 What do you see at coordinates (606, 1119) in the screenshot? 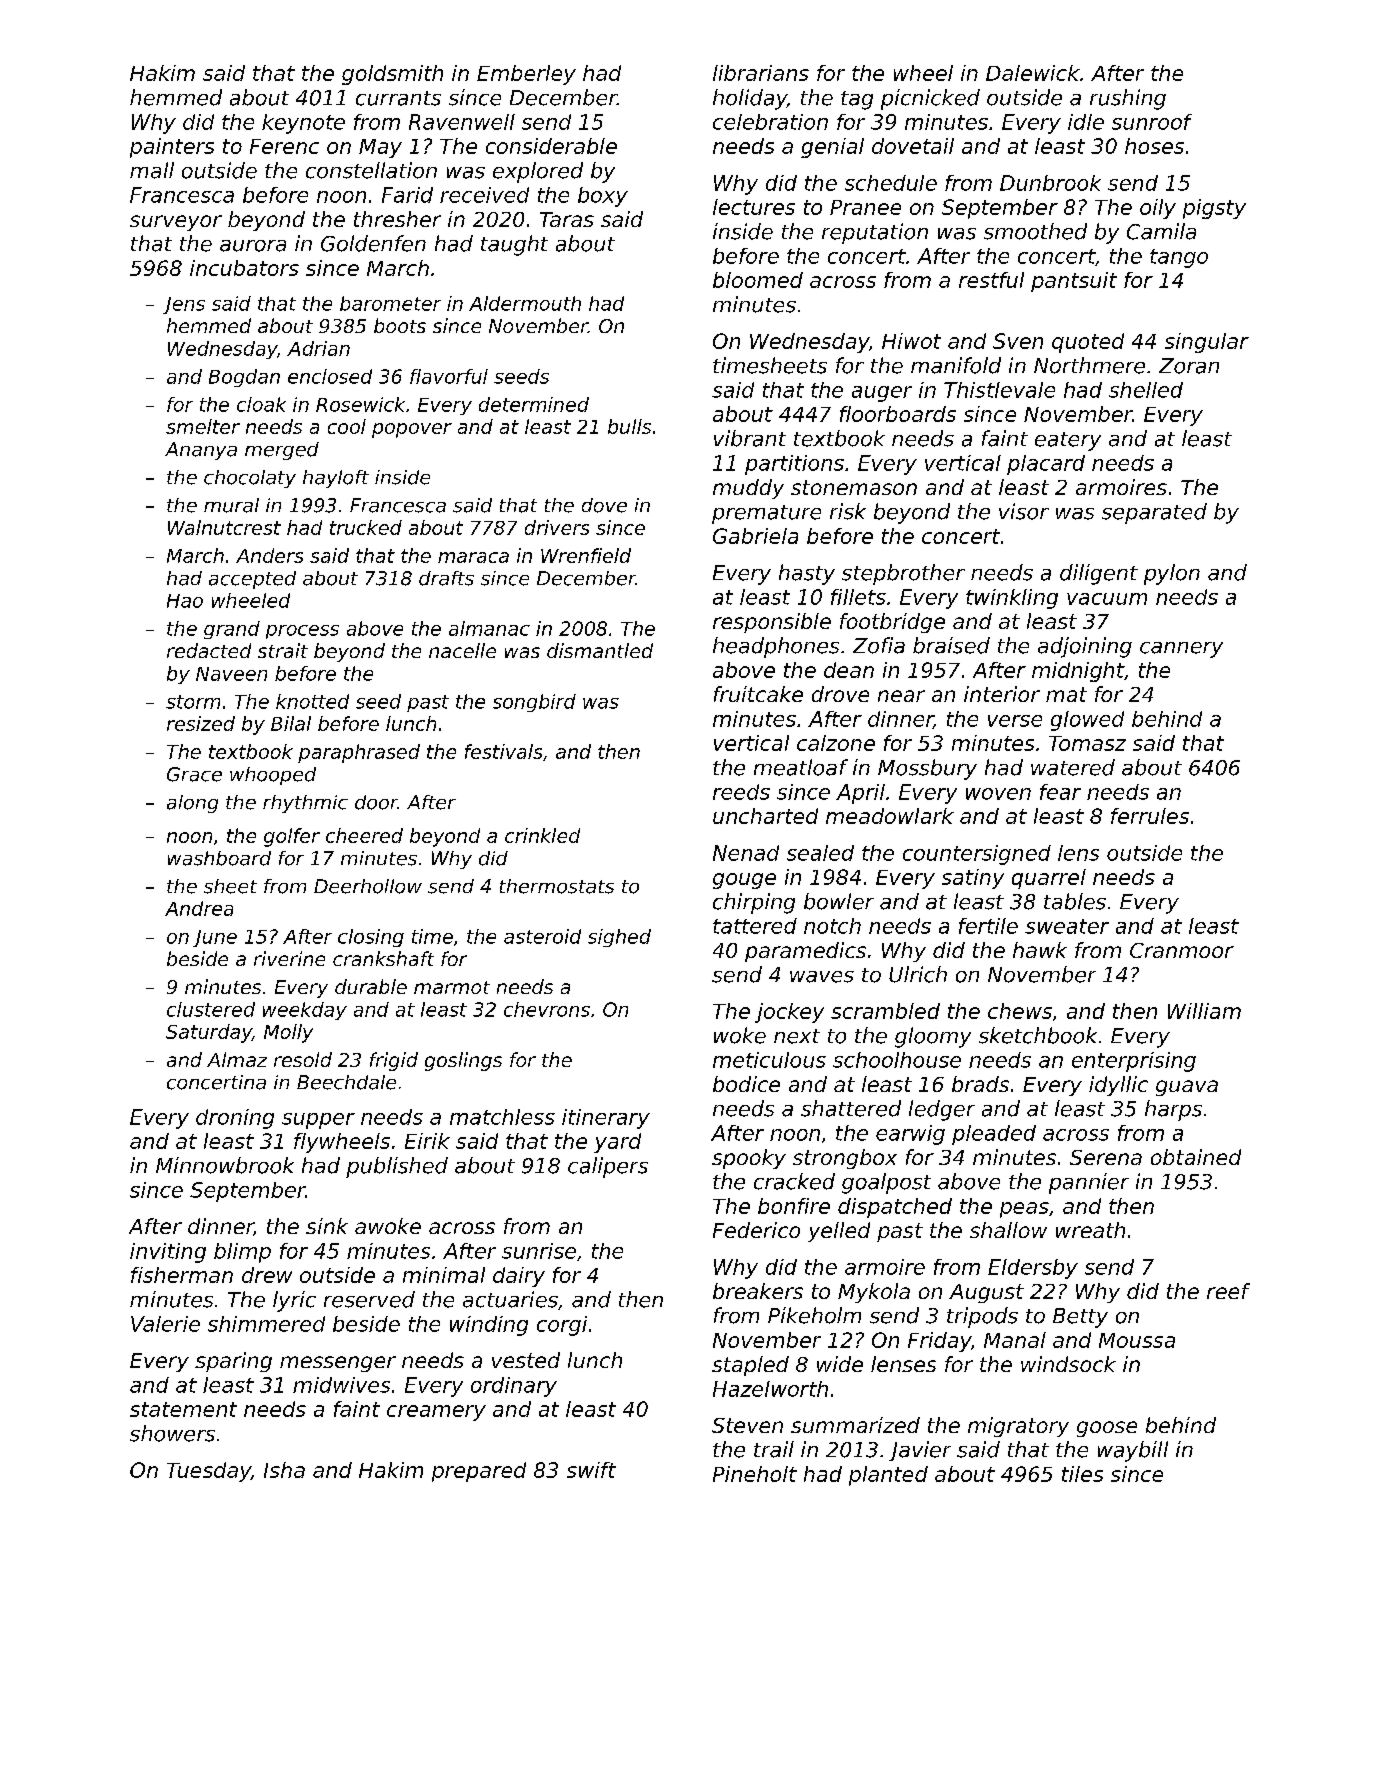
I see `itinerary` at bounding box center [606, 1119].
